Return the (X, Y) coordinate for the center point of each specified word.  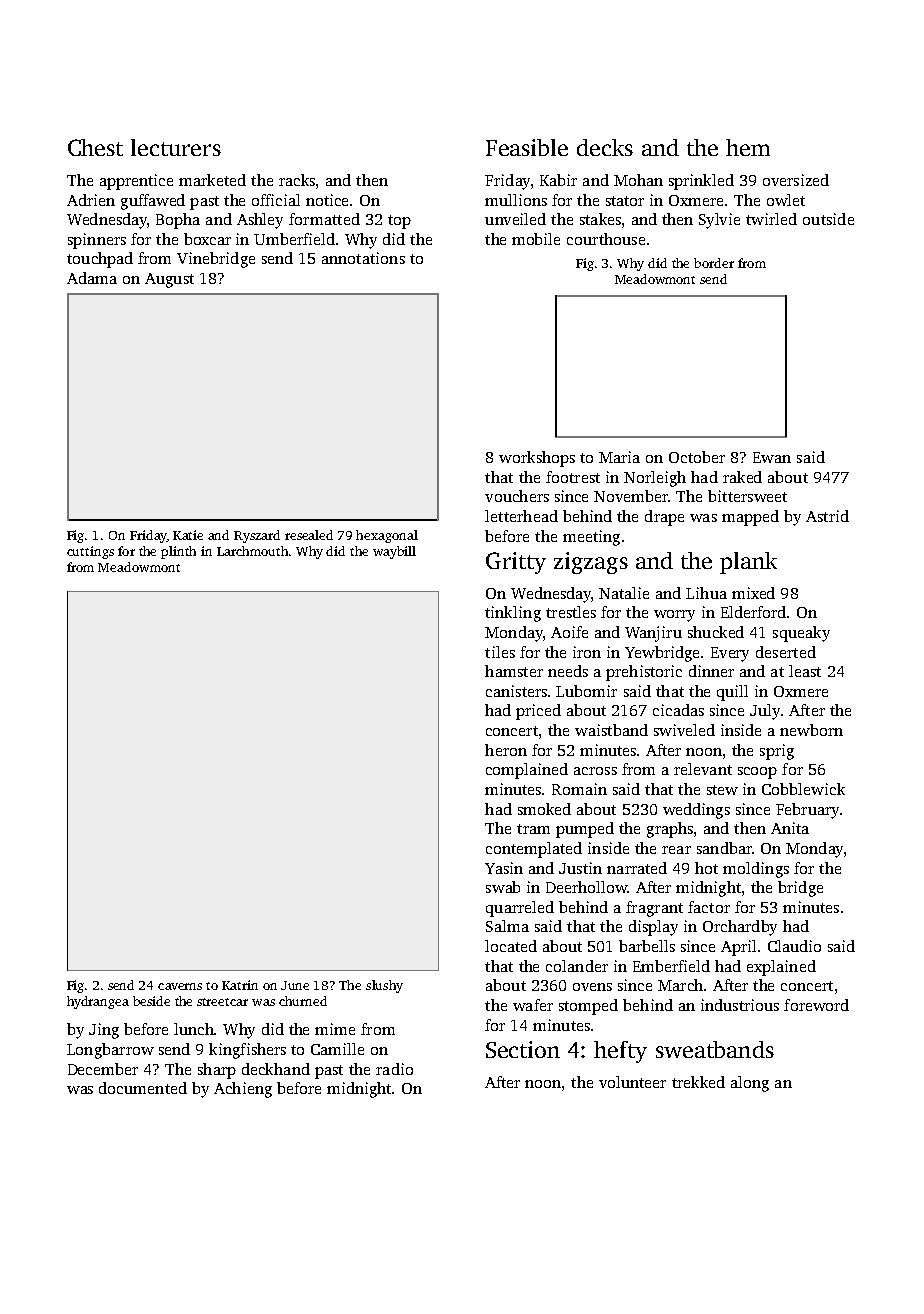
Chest (95, 147)
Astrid (827, 516)
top (399, 222)
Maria (619, 457)
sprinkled (701, 182)
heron (506, 750)
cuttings (90, 552)
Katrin (240, 985)
